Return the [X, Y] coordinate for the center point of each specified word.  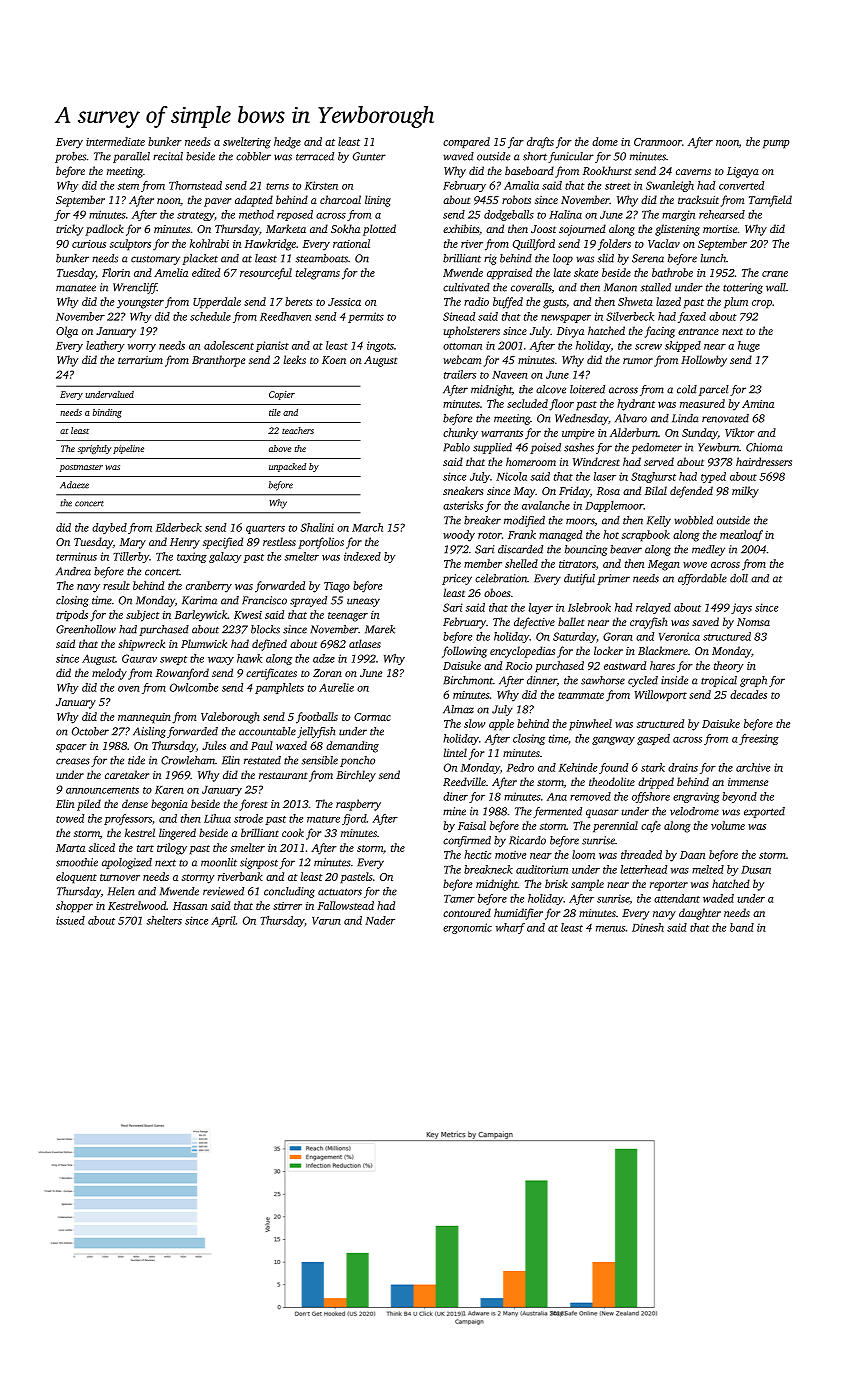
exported [764, 812]
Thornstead [195, 185]
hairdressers [764, 461]
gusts [554, 304]
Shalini [317, 527]
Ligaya [743, 172]
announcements [102, 790]
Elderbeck [179, 527]
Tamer [459, 899]
